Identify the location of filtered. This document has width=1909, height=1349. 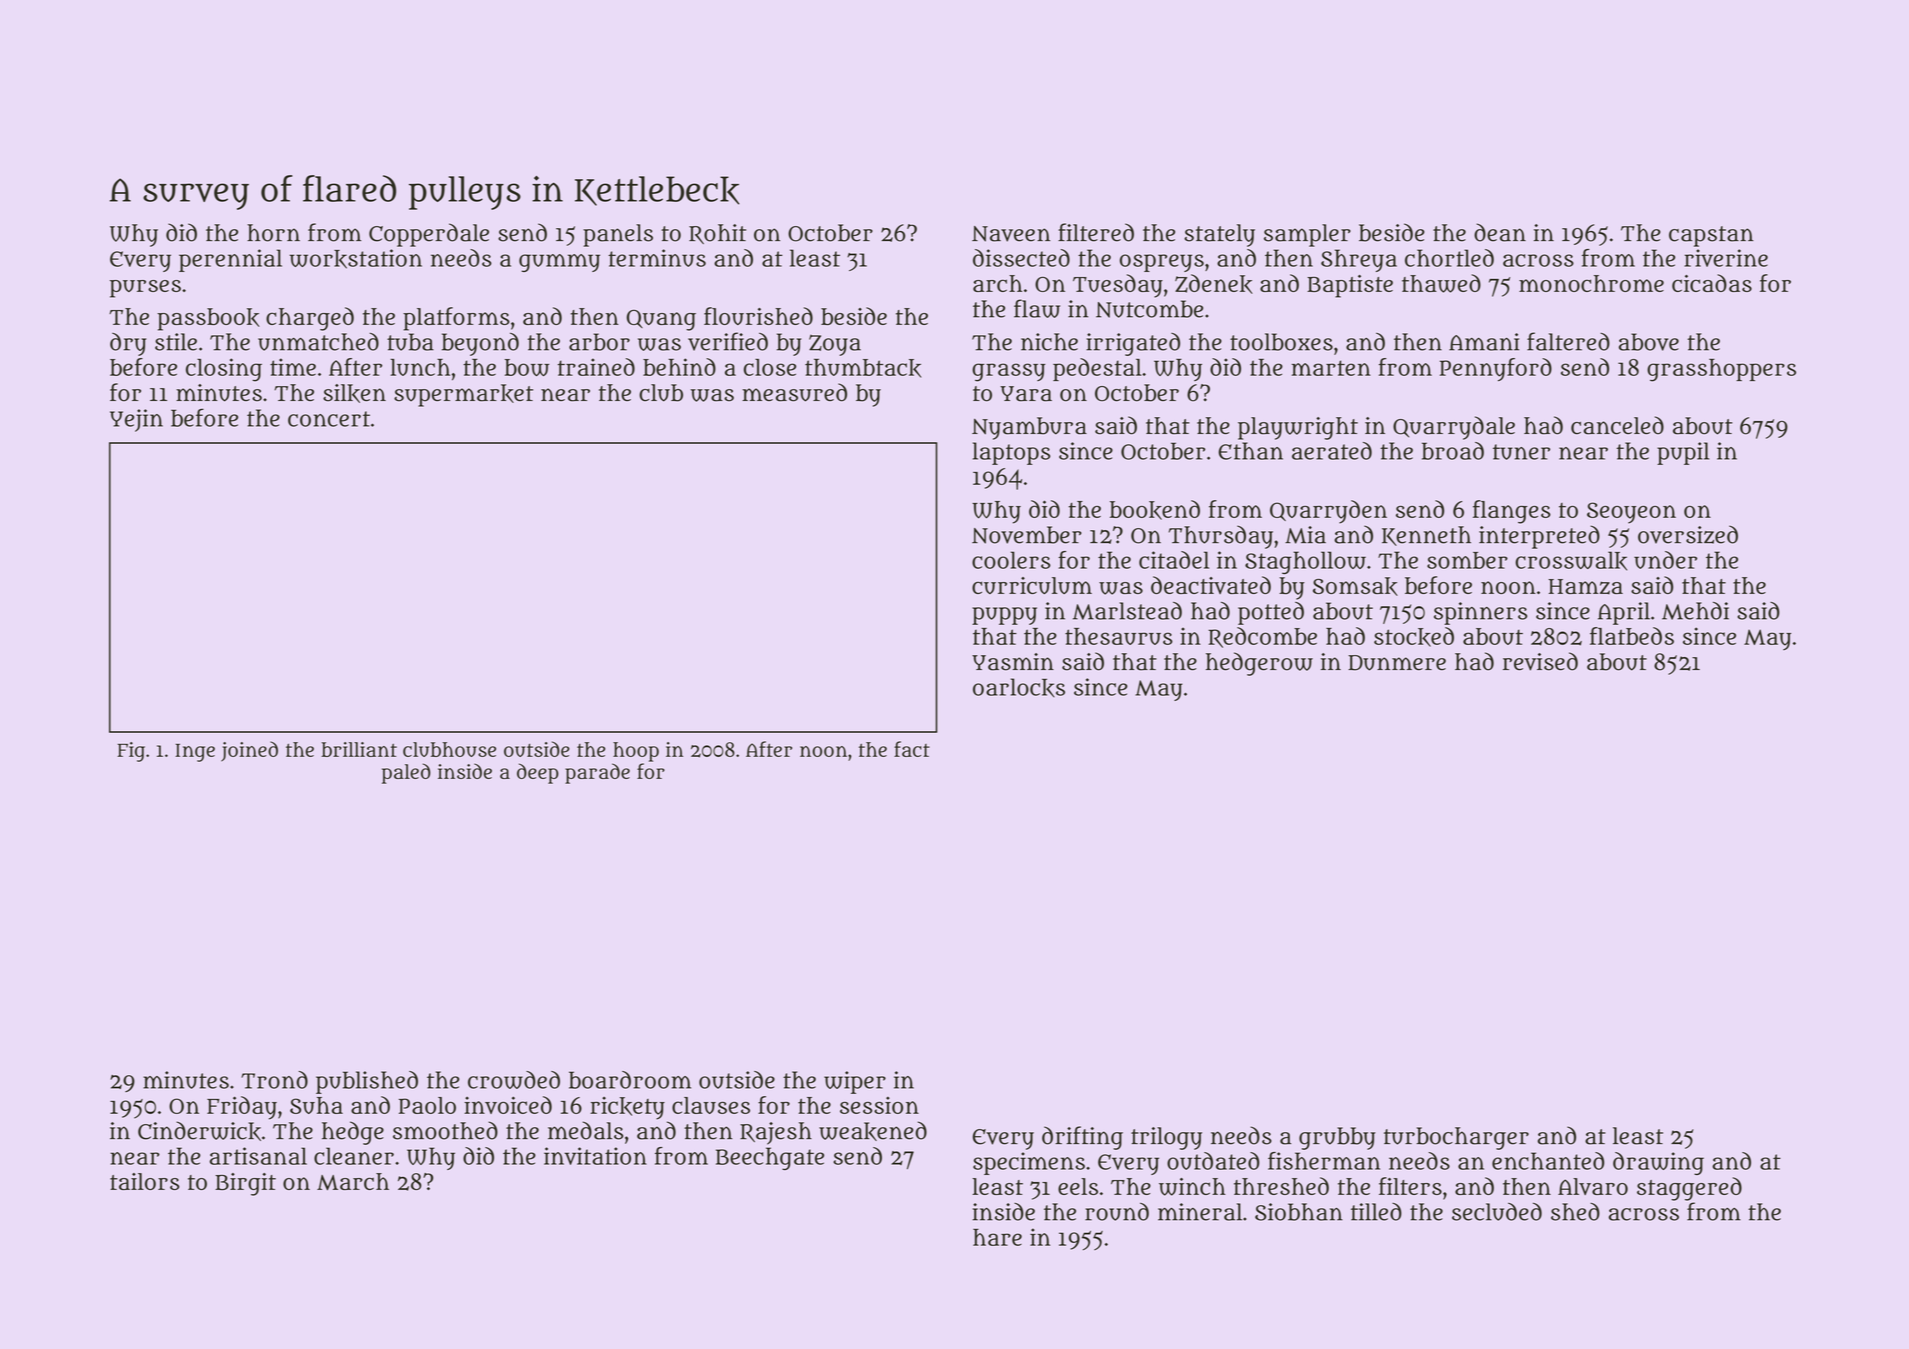
(1096, 232).
